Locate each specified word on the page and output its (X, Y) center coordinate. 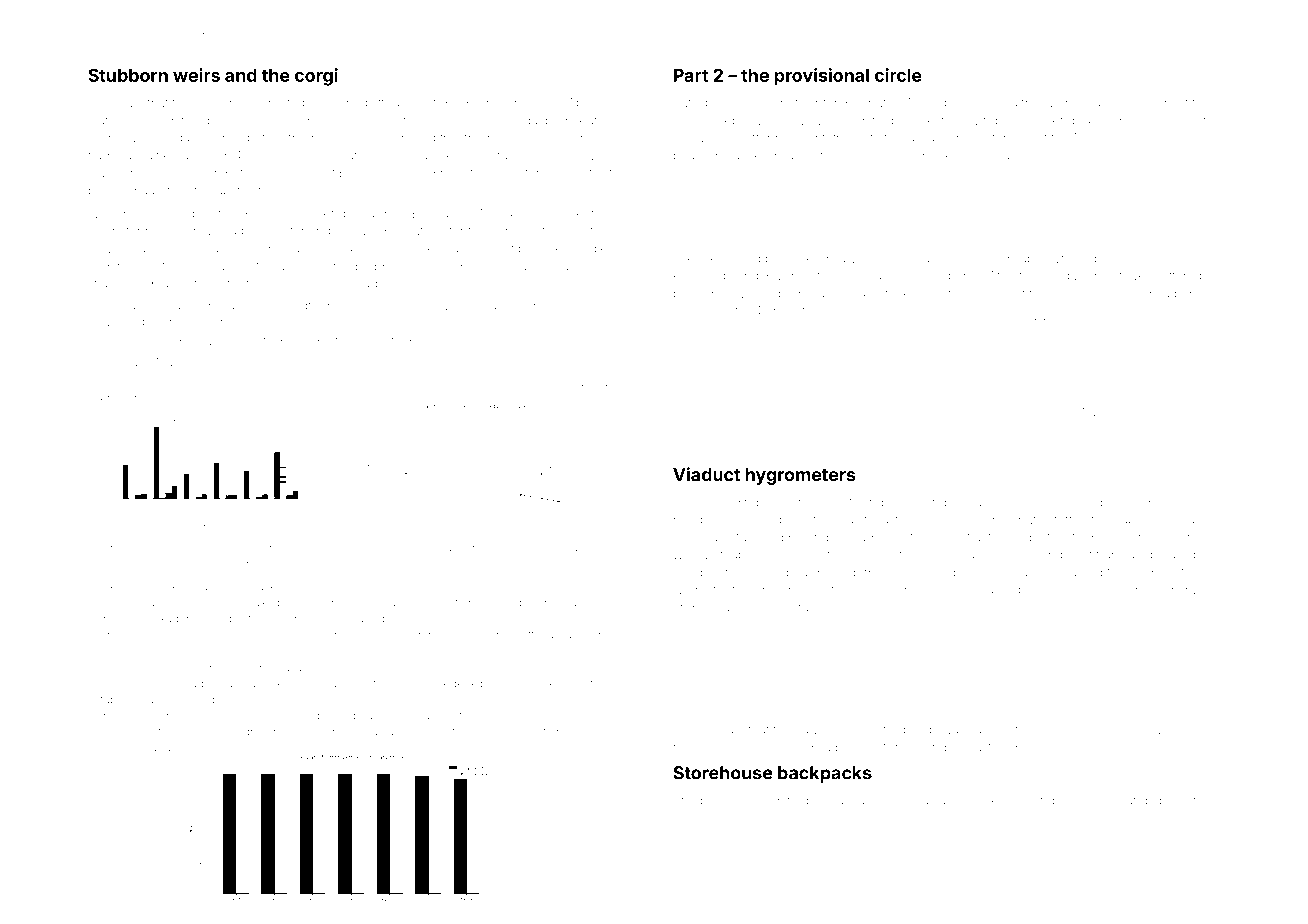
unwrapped (734, 557)
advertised (379, 306)
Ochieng (856, 277)
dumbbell (1132, 103)
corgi (316, 77)
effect (115, 399)
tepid (394, 733)
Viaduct (706, 474)
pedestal (803, 294)
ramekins (502, 103)
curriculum (159, 563)
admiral (1177, 590)
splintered (1122, 503)
